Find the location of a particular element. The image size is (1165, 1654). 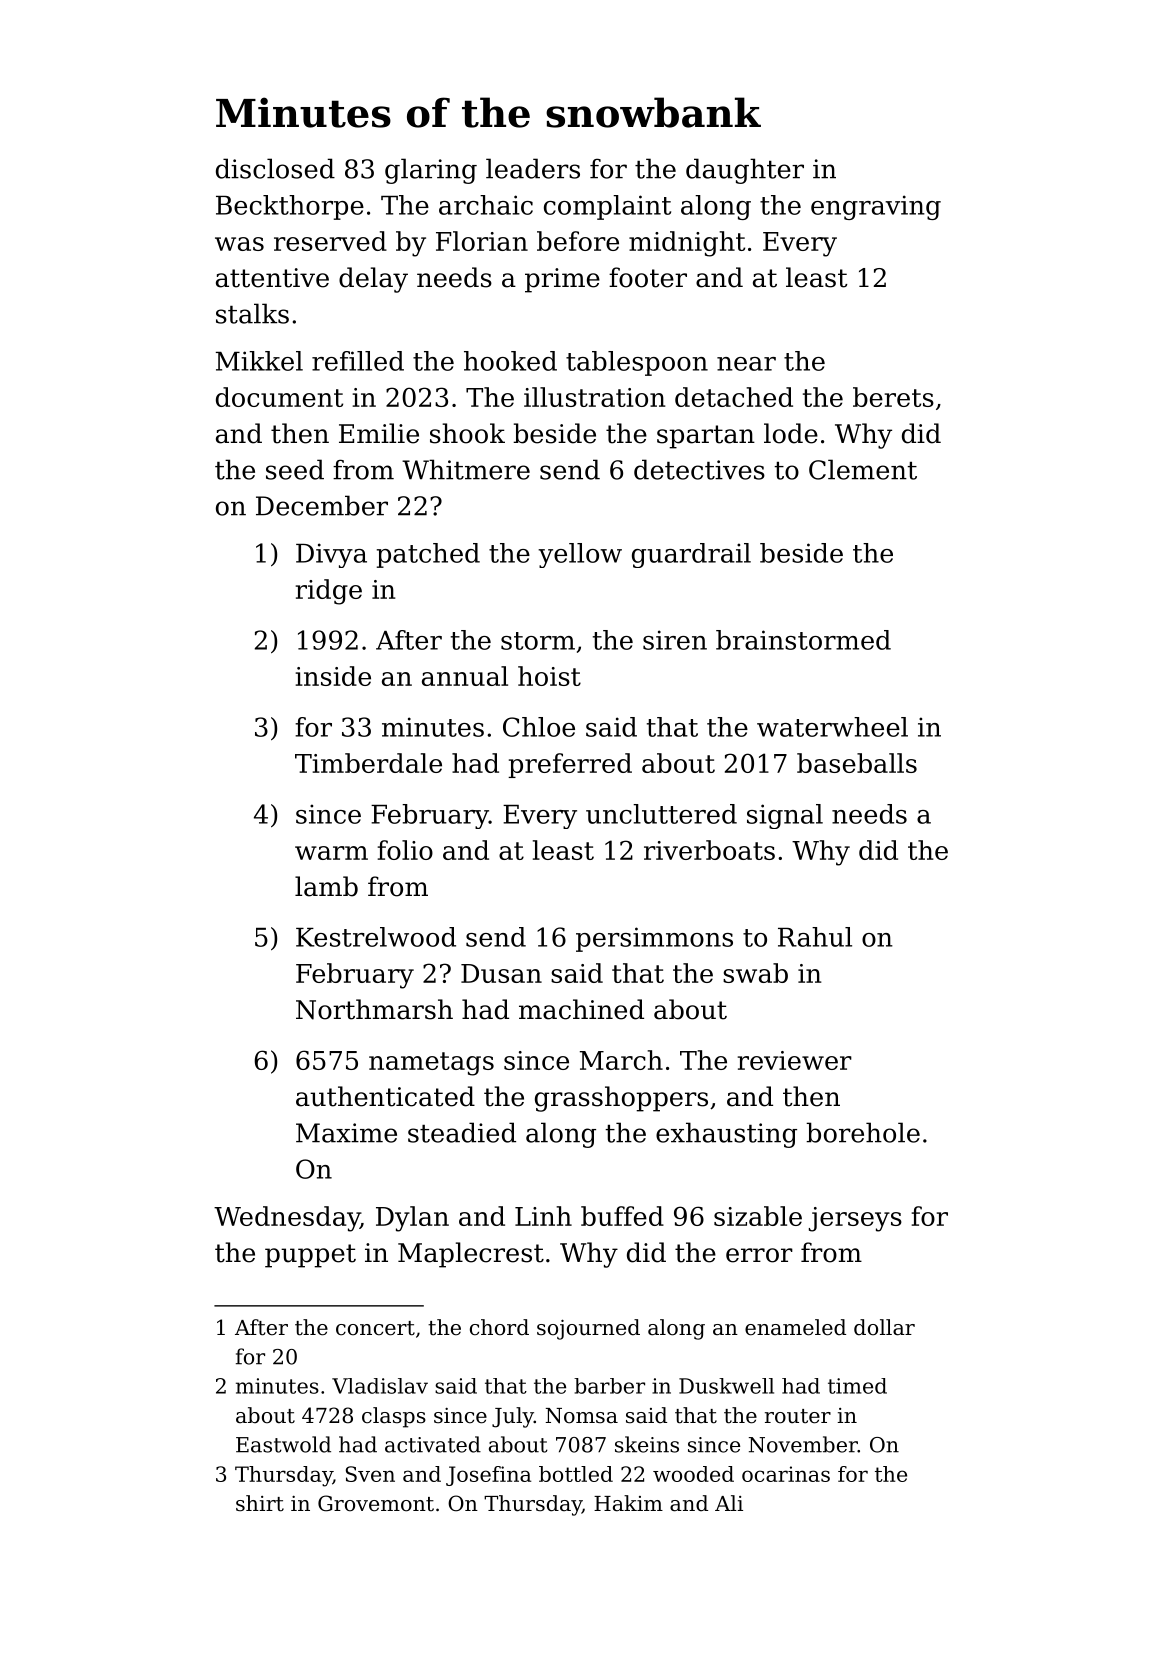

footer is located at coordinates (648, 277).
